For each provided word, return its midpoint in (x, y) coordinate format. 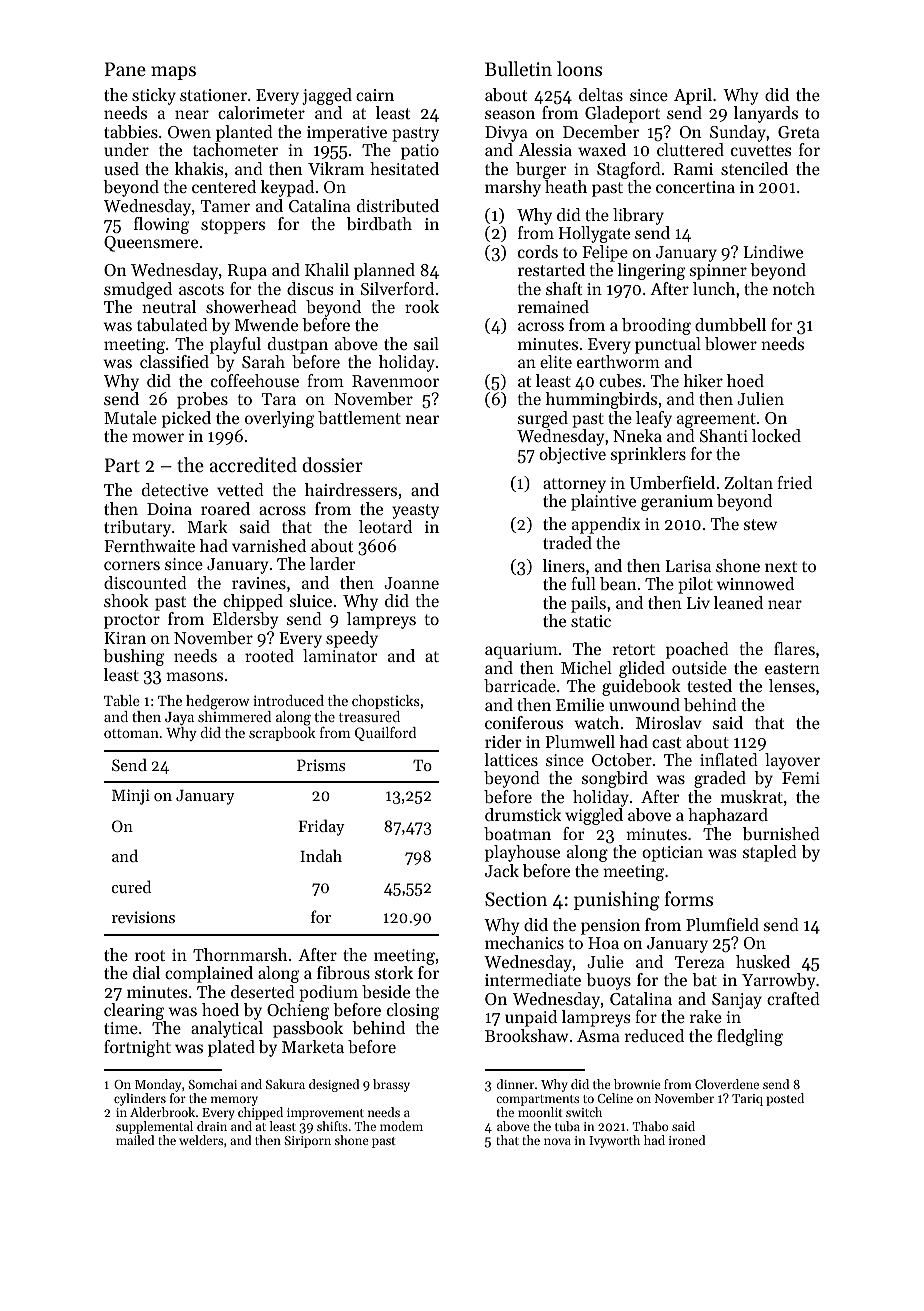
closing (413, 1011)
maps (173, 73)
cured (131, 886)
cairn (375, 95)
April (693, 96)
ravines (259, 583)
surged (543, 419)
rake (706, 1016)
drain (212, 1126)
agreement (716, 420)
